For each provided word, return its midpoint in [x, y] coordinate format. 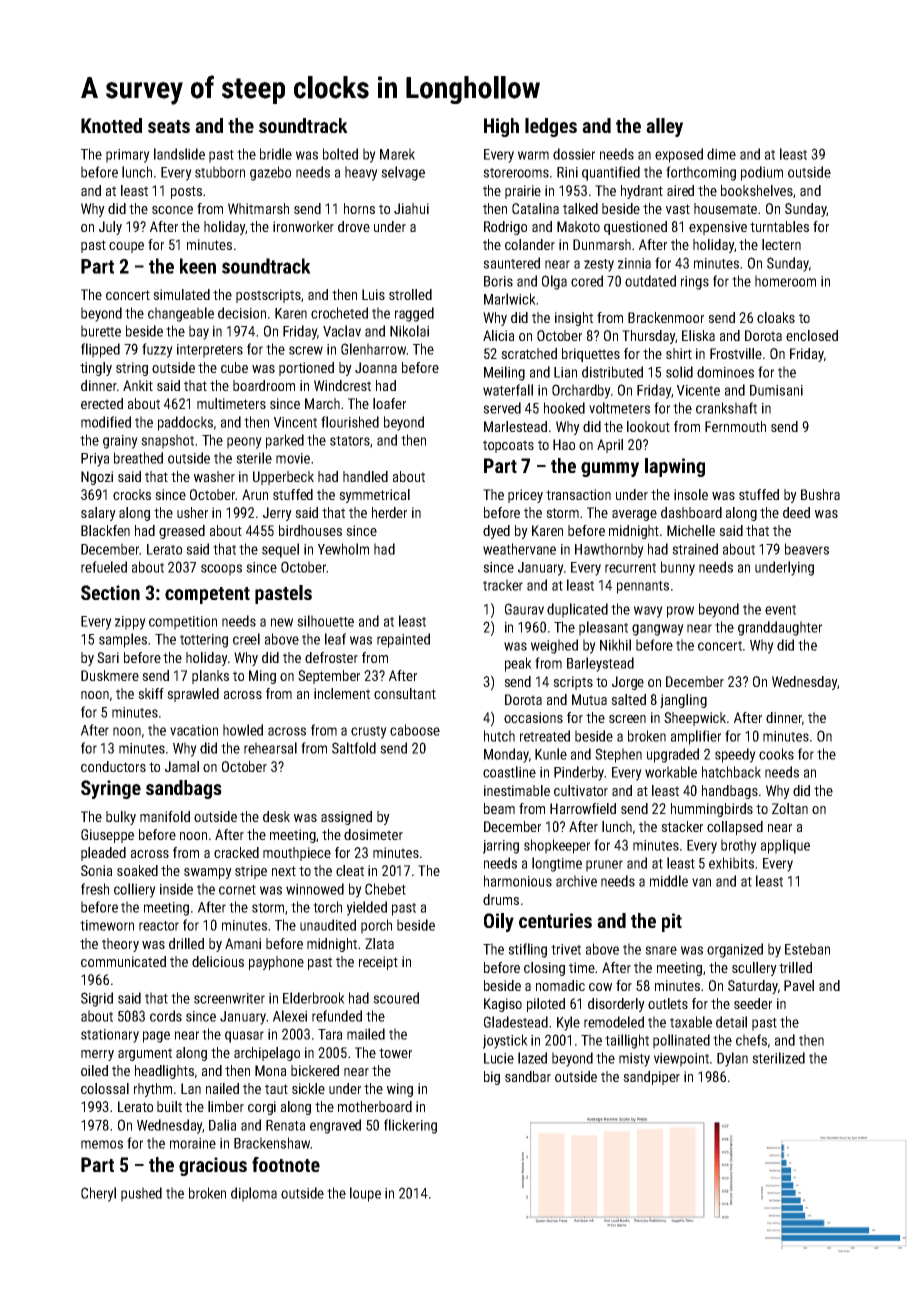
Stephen [618, 755]
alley [664, 127]
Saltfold [354, 748]
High [501, 127]
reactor [159, 926]
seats [169, 126]
